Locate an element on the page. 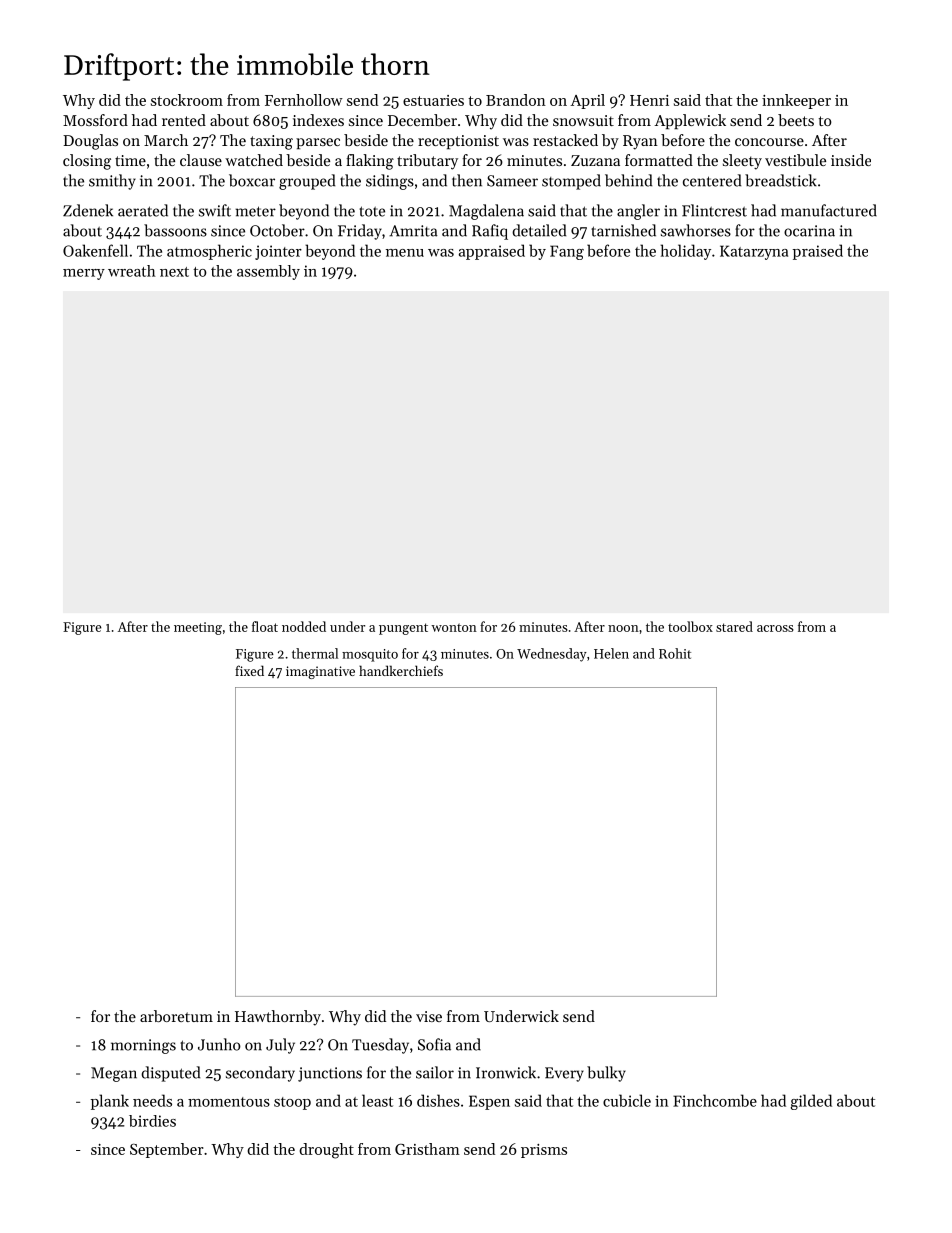 The image size is (952, 1233). fixed is located at coordinates (249, 670).
